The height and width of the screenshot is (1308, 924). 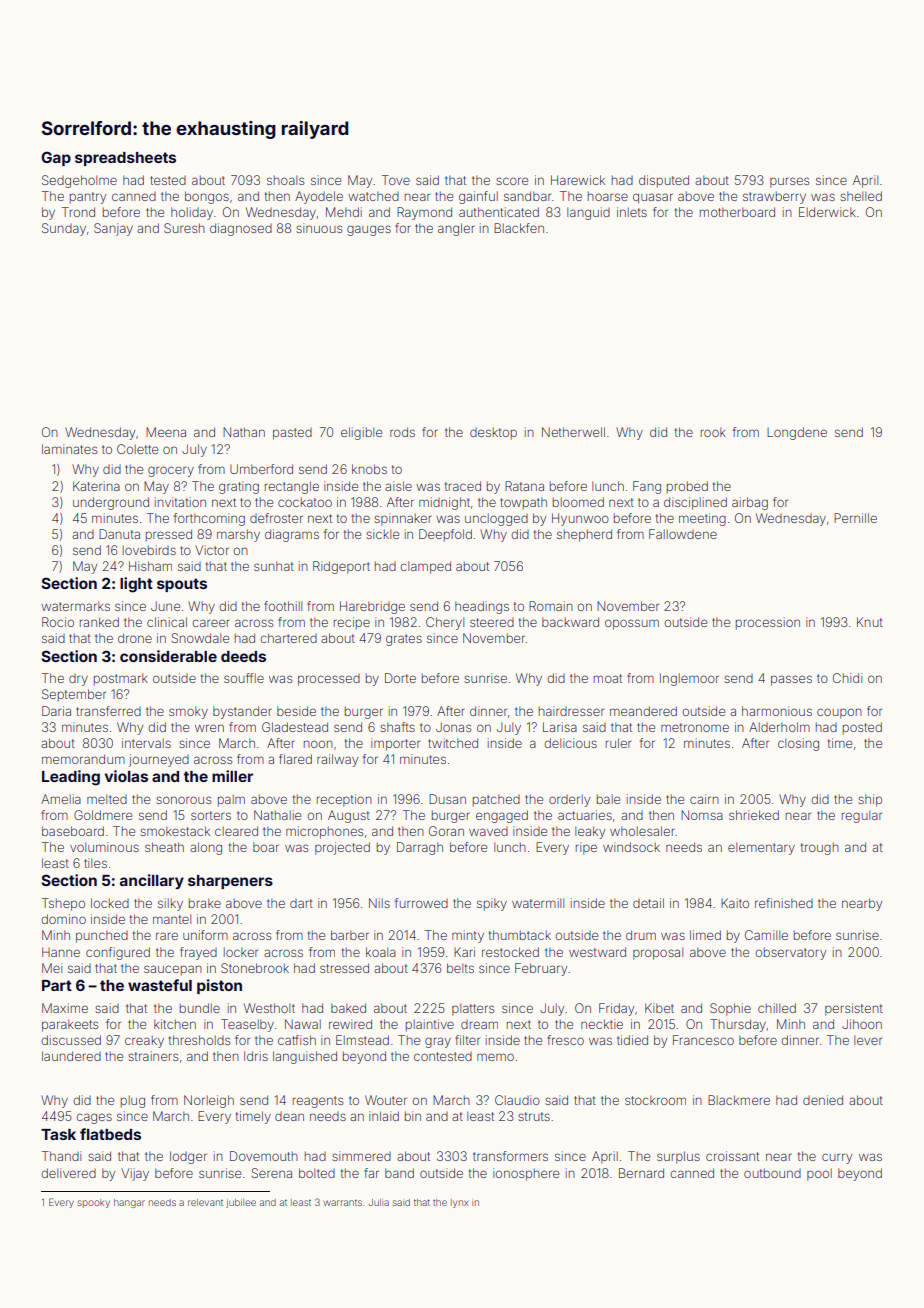 What do you see at coordinates (772, 1173) in the screenshot?
I see `outbound` at bounding box center [772, 1173].
